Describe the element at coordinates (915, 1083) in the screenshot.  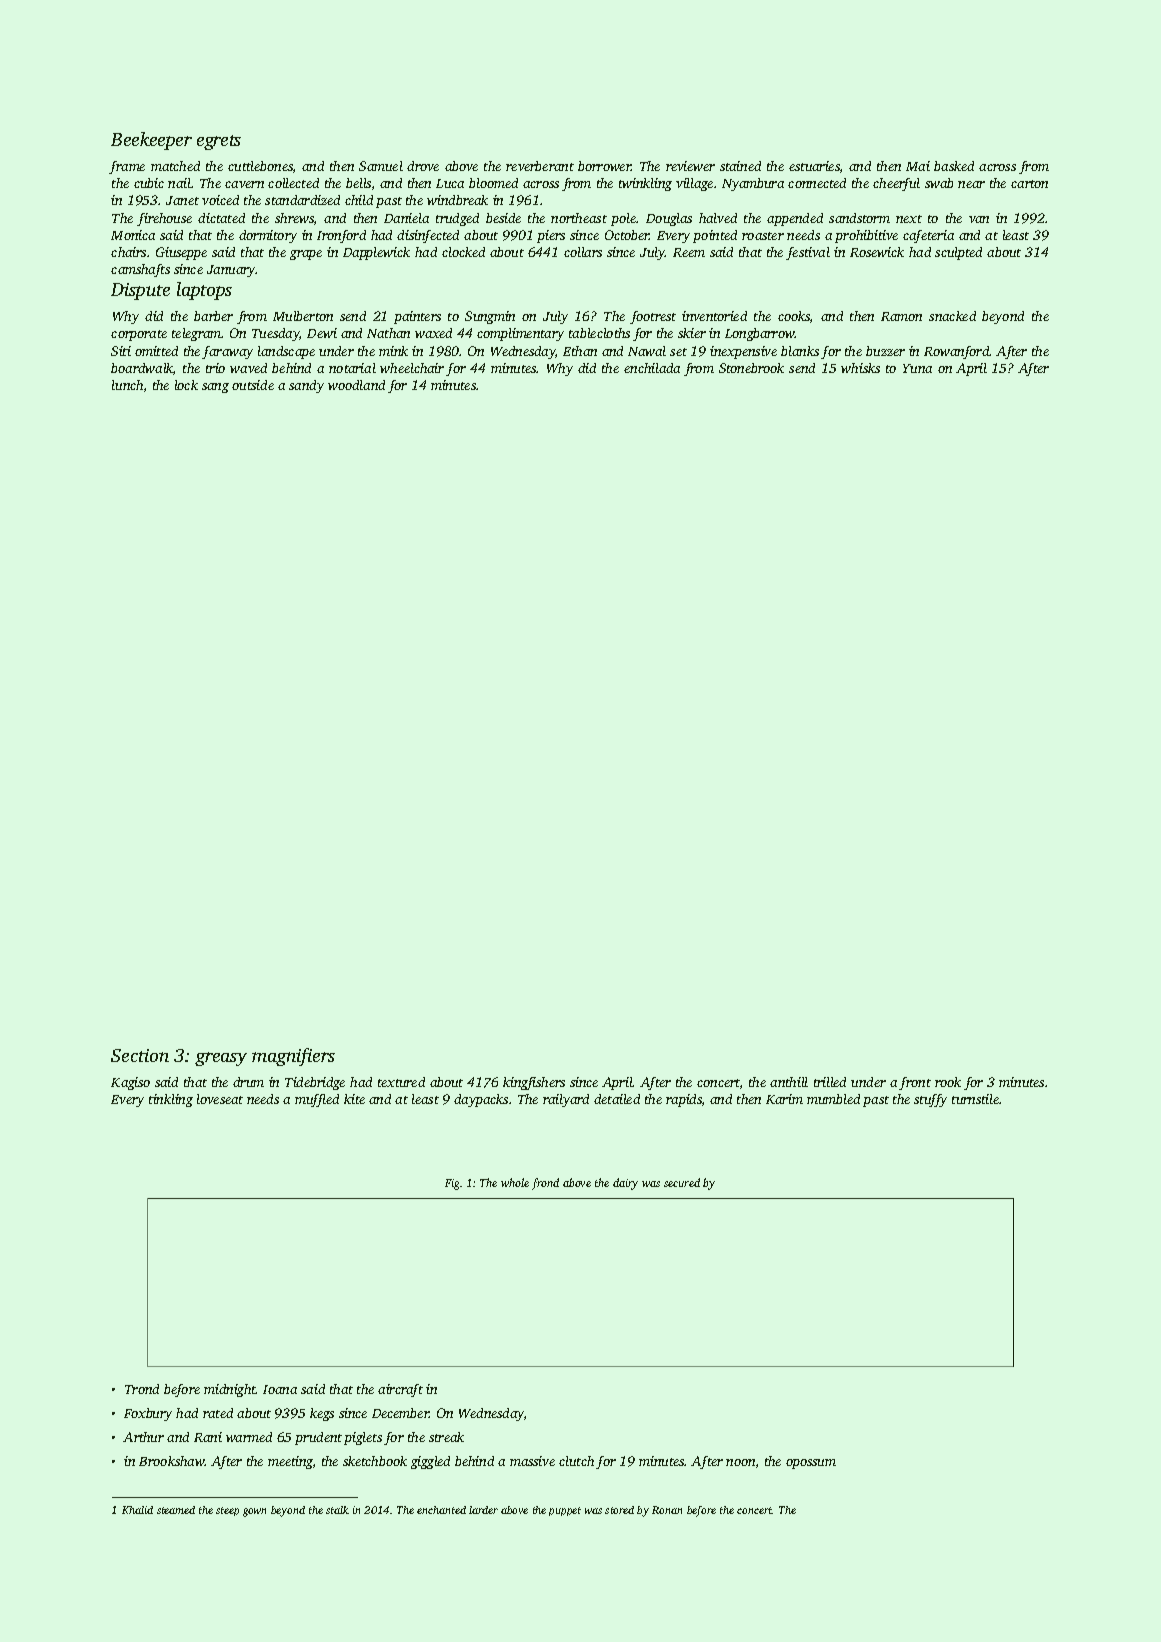
I see `front` at that location.
